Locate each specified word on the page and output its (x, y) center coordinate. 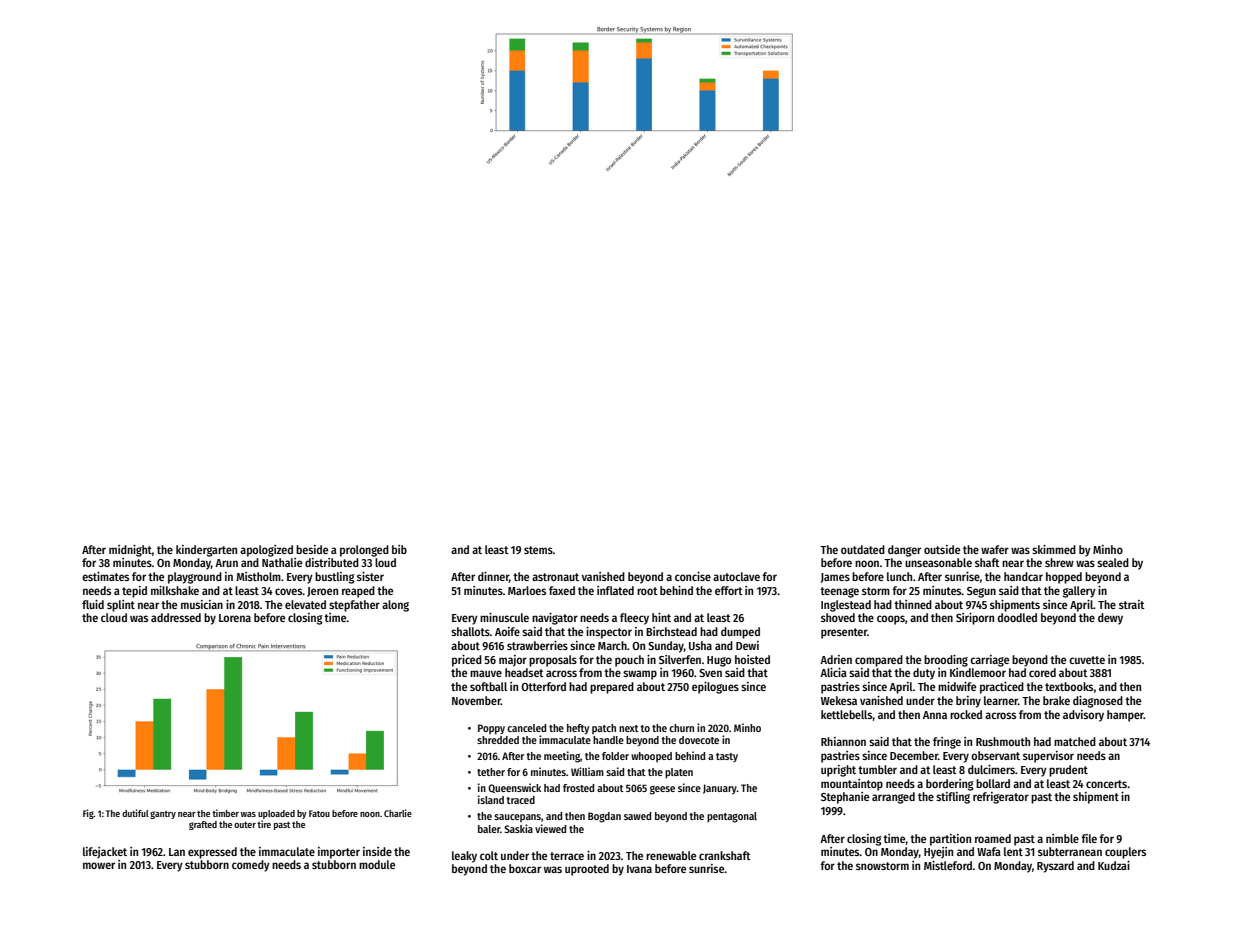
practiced (1002, 688)
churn (681, 728)
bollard (993, 783)
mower (99, 865)
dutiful (135, 813)
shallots (470, 631)
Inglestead (846, 606)
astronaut (555, 577)
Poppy (491, 729)
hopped (1064, 578)
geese (662, 790)
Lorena (235, 618)
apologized (266, 551)
